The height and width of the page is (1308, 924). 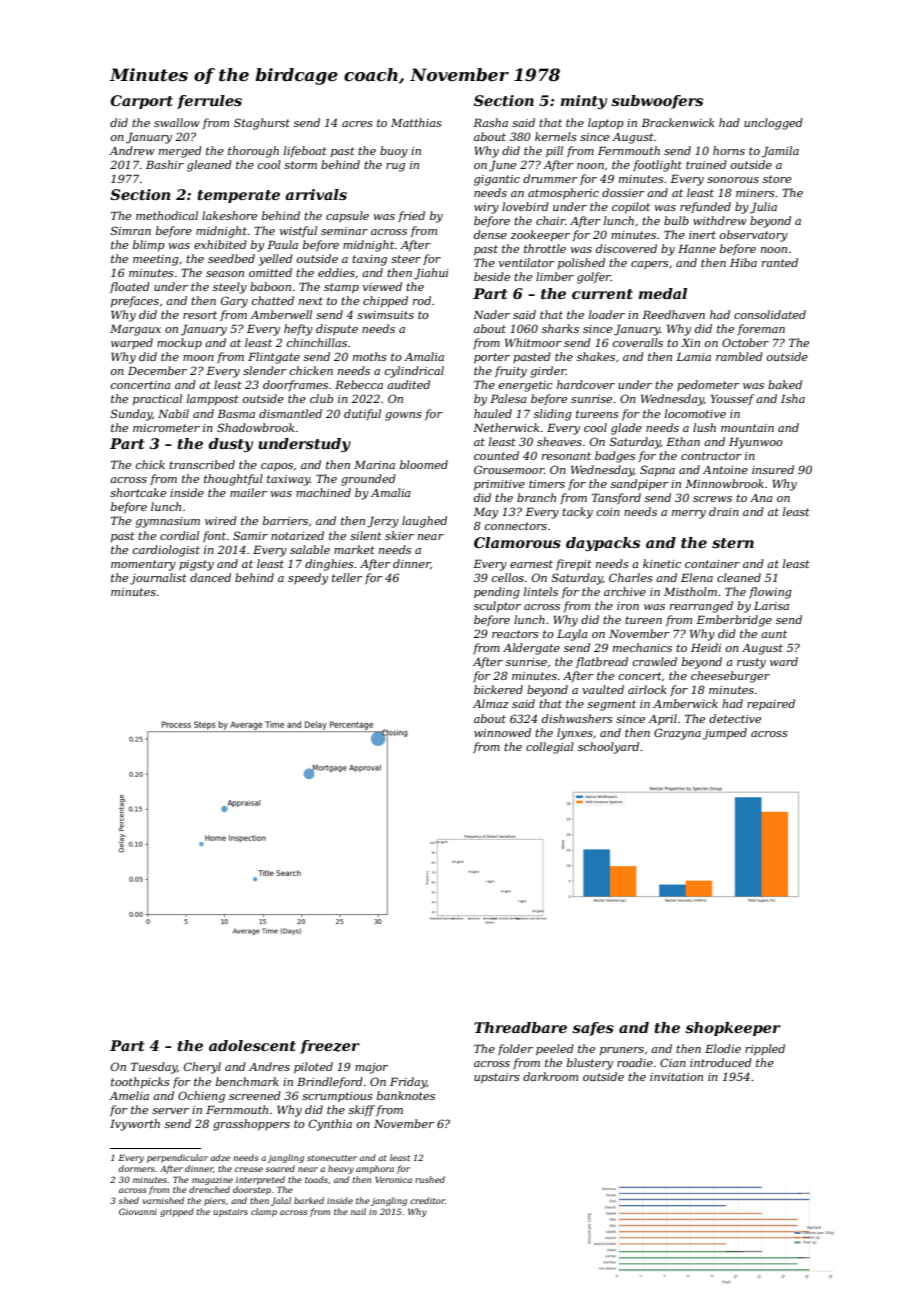 What do you see at coordinates (584, 102) in the page?
I see `minty` at bounding box center [584, 102].
